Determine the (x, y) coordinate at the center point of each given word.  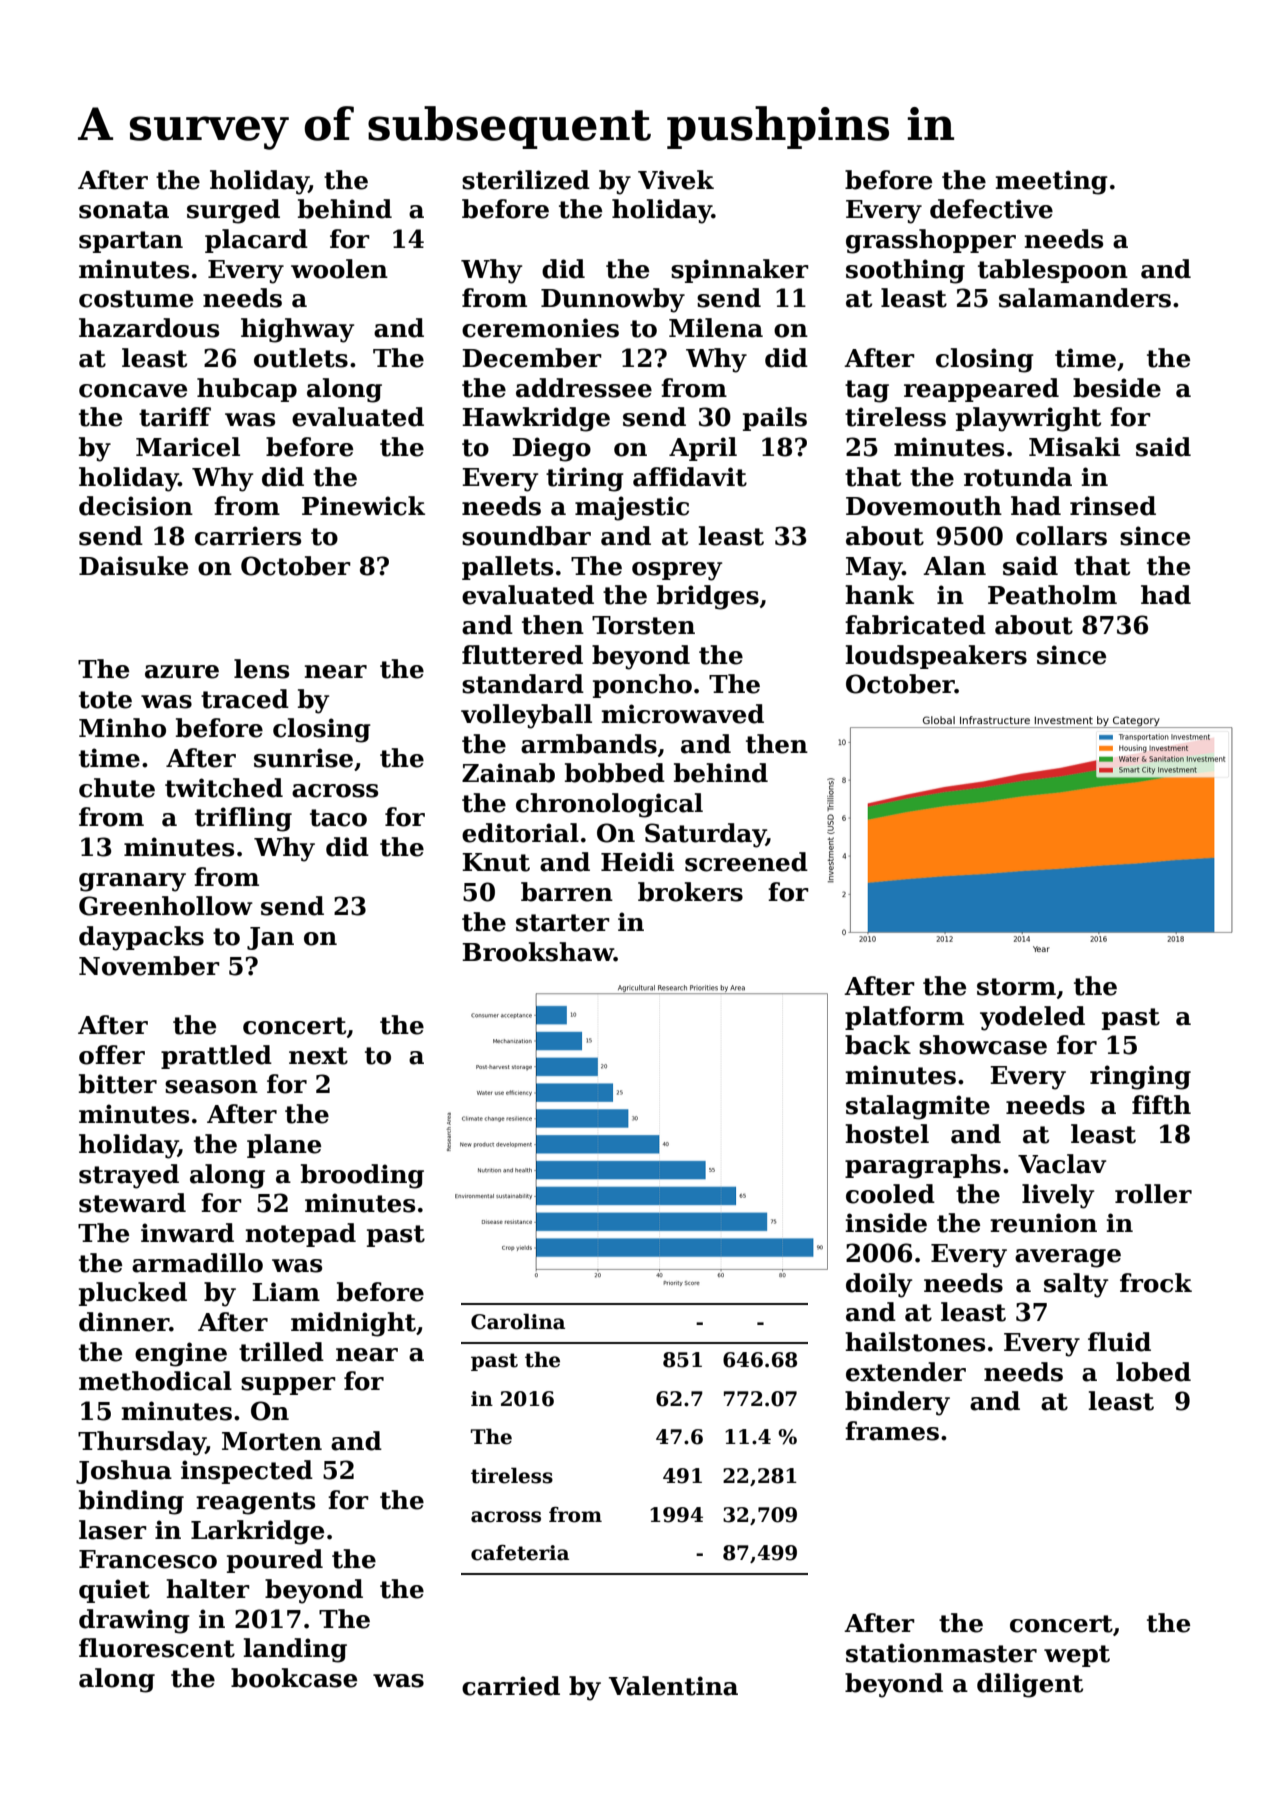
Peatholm (1052, 595)
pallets (507, 568)
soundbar (526, 536)
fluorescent (157, 1648)
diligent (1030, 1685)
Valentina (673, 1686)
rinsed (1113, 506)
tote (105, 700)
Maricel (188, 447)
